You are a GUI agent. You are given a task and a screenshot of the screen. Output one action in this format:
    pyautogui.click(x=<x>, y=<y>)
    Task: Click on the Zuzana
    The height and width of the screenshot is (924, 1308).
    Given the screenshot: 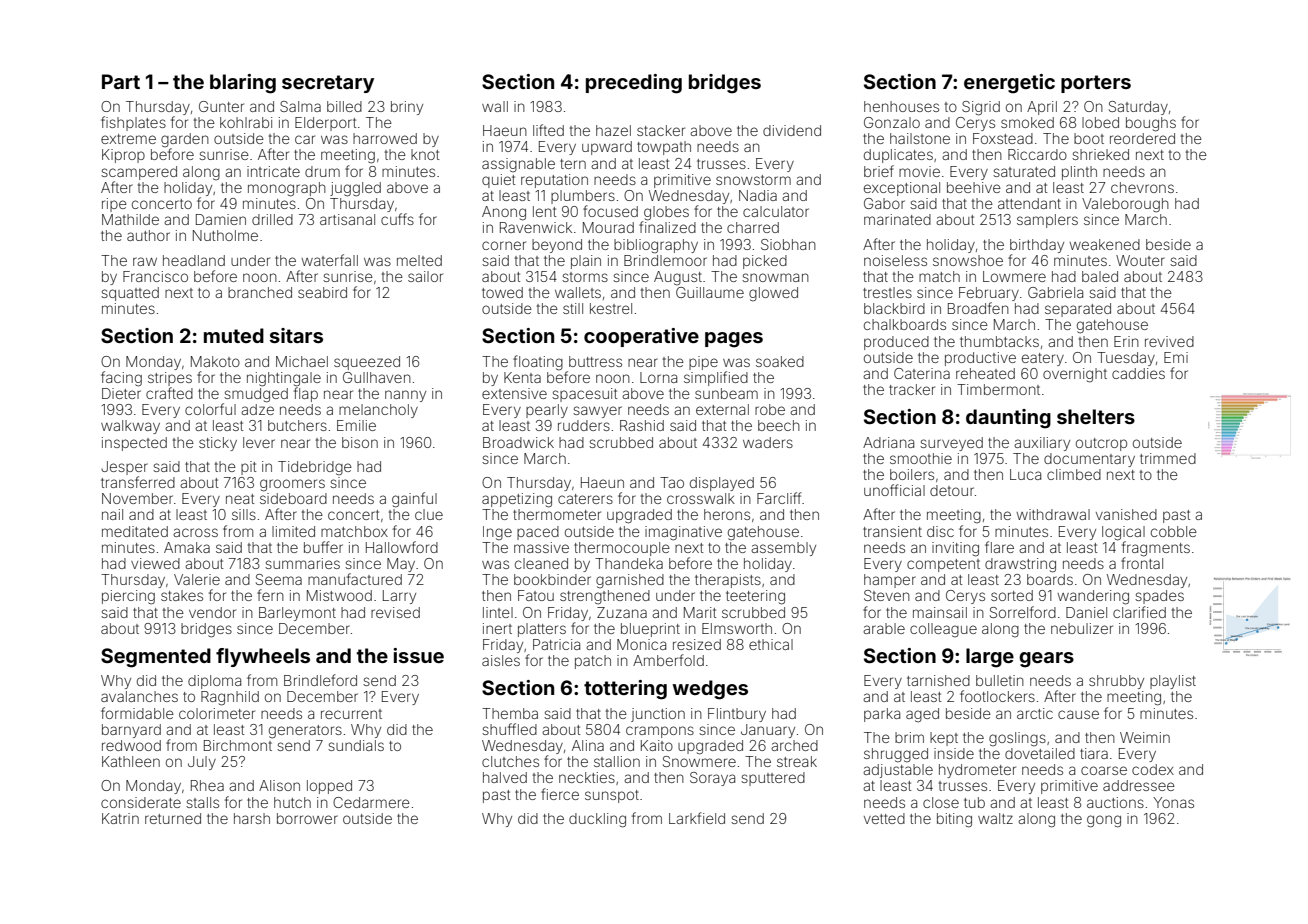 What is the action you would take?
    pyautogui.click(x=622, y=612)
